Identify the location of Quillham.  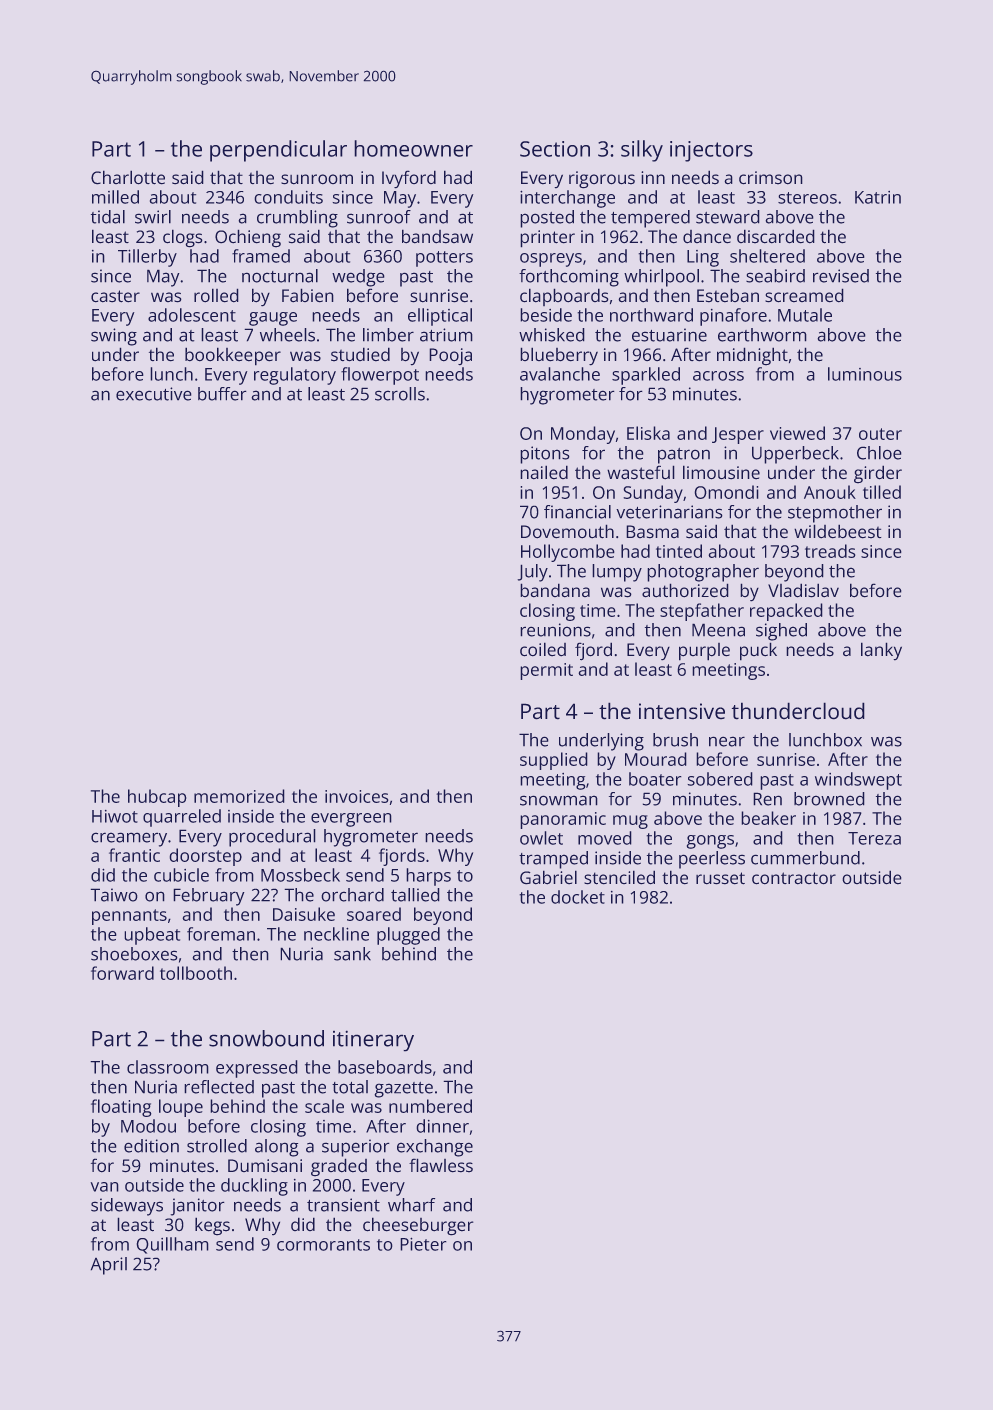
(172, 1245).
